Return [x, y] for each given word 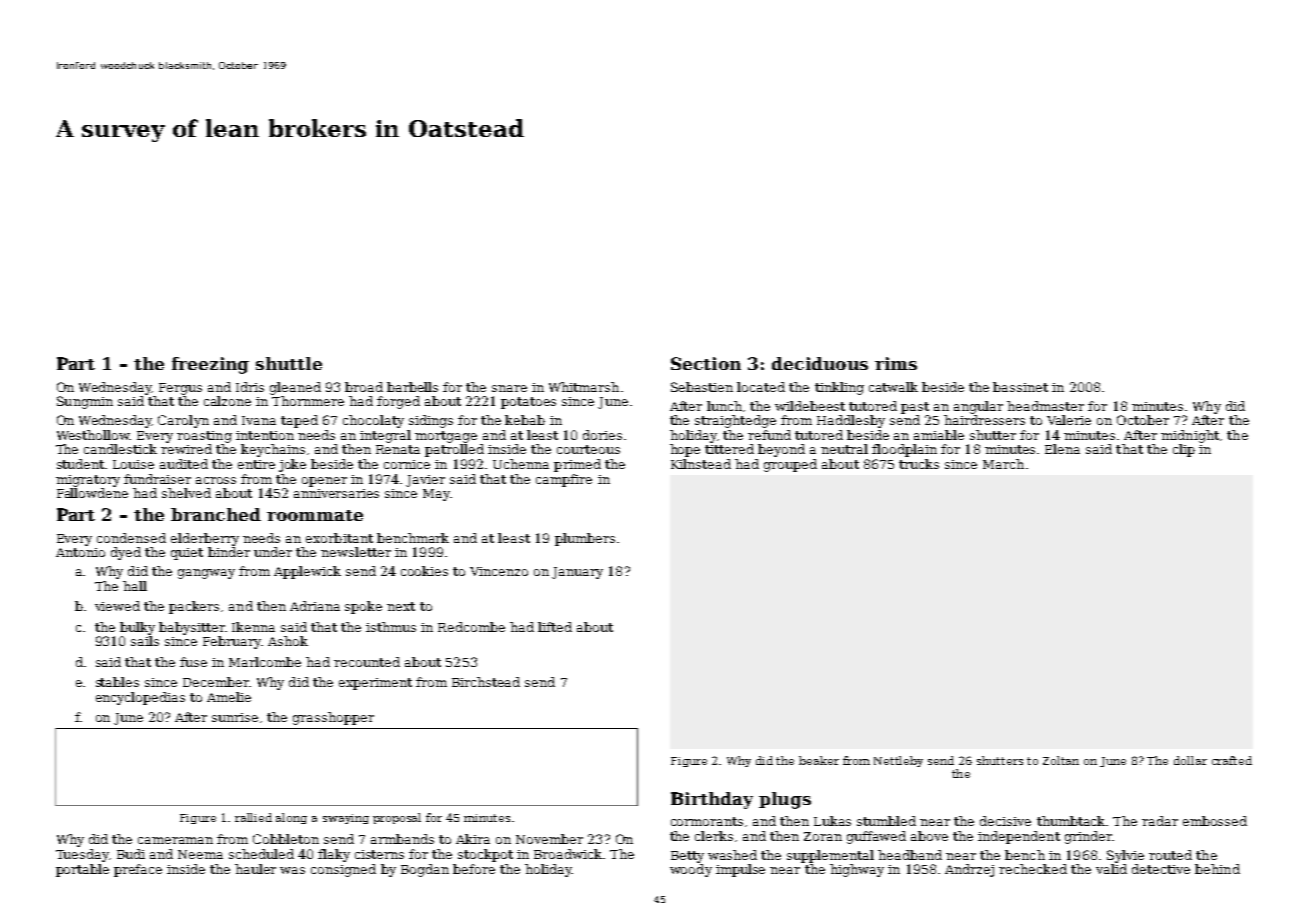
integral [385, 436]
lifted [555, 627]
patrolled [454, 450]
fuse [193, 662]
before [474, 869]
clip [1184, 450]
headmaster [1045, 406]
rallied [253, 817]
